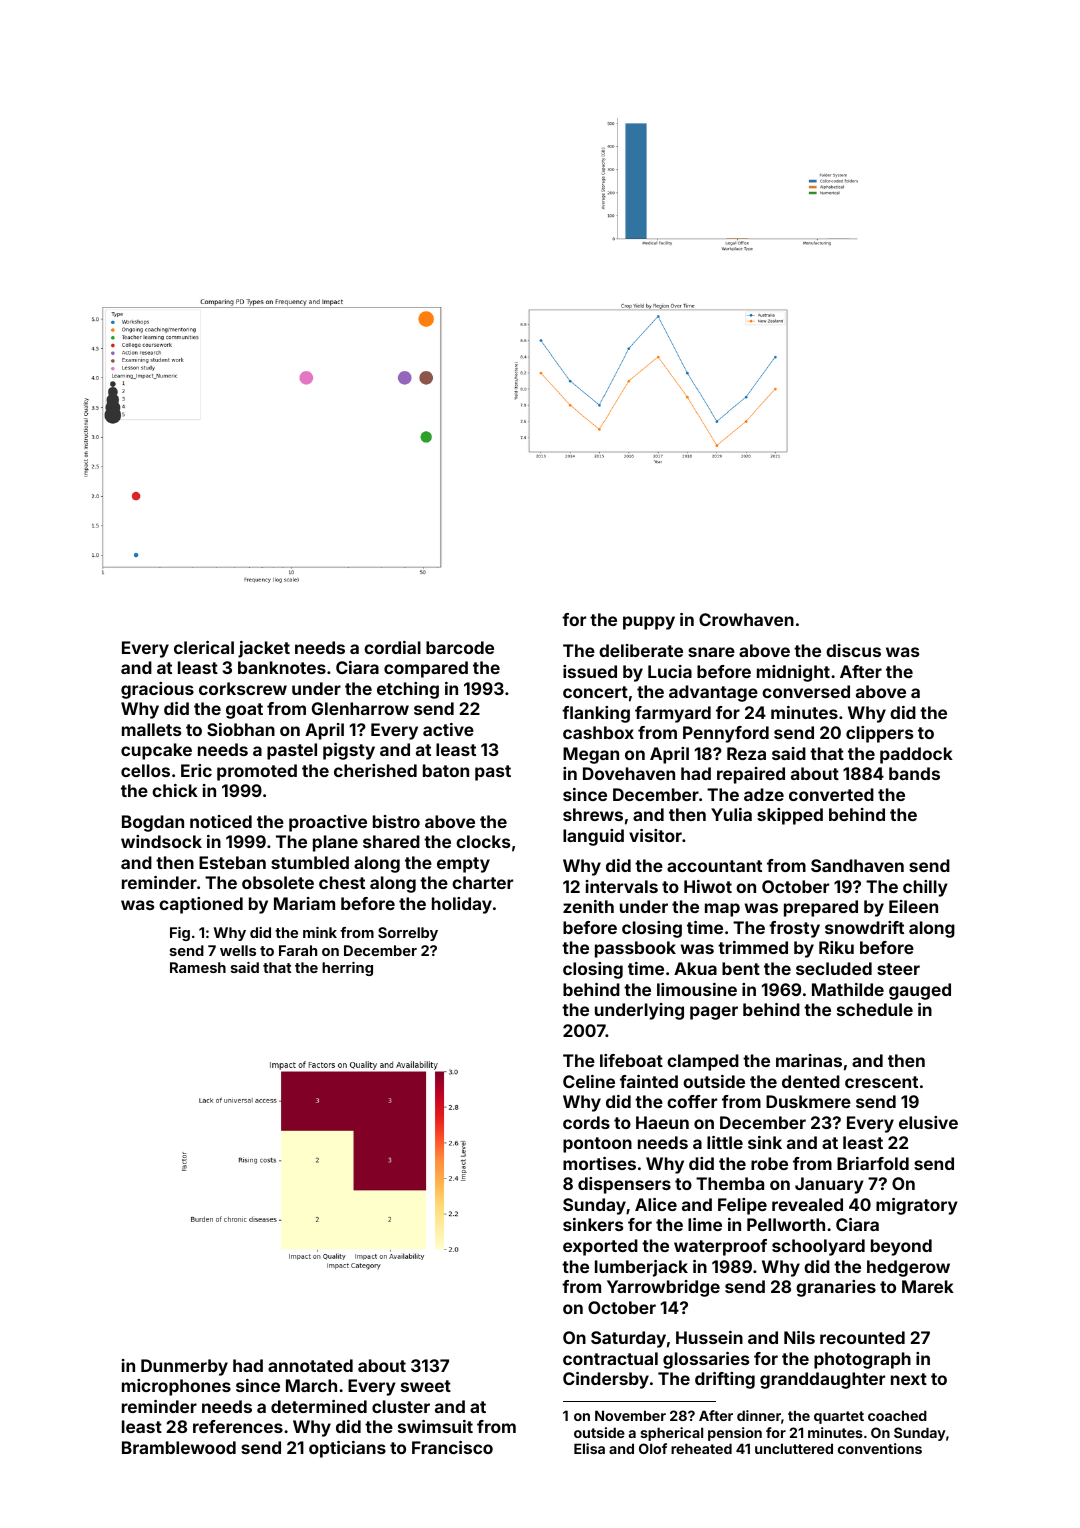 Image resolution: width=1080 pixels, height=1528 pixels. I want to click on Dunmerby, so click(184, 1367).
